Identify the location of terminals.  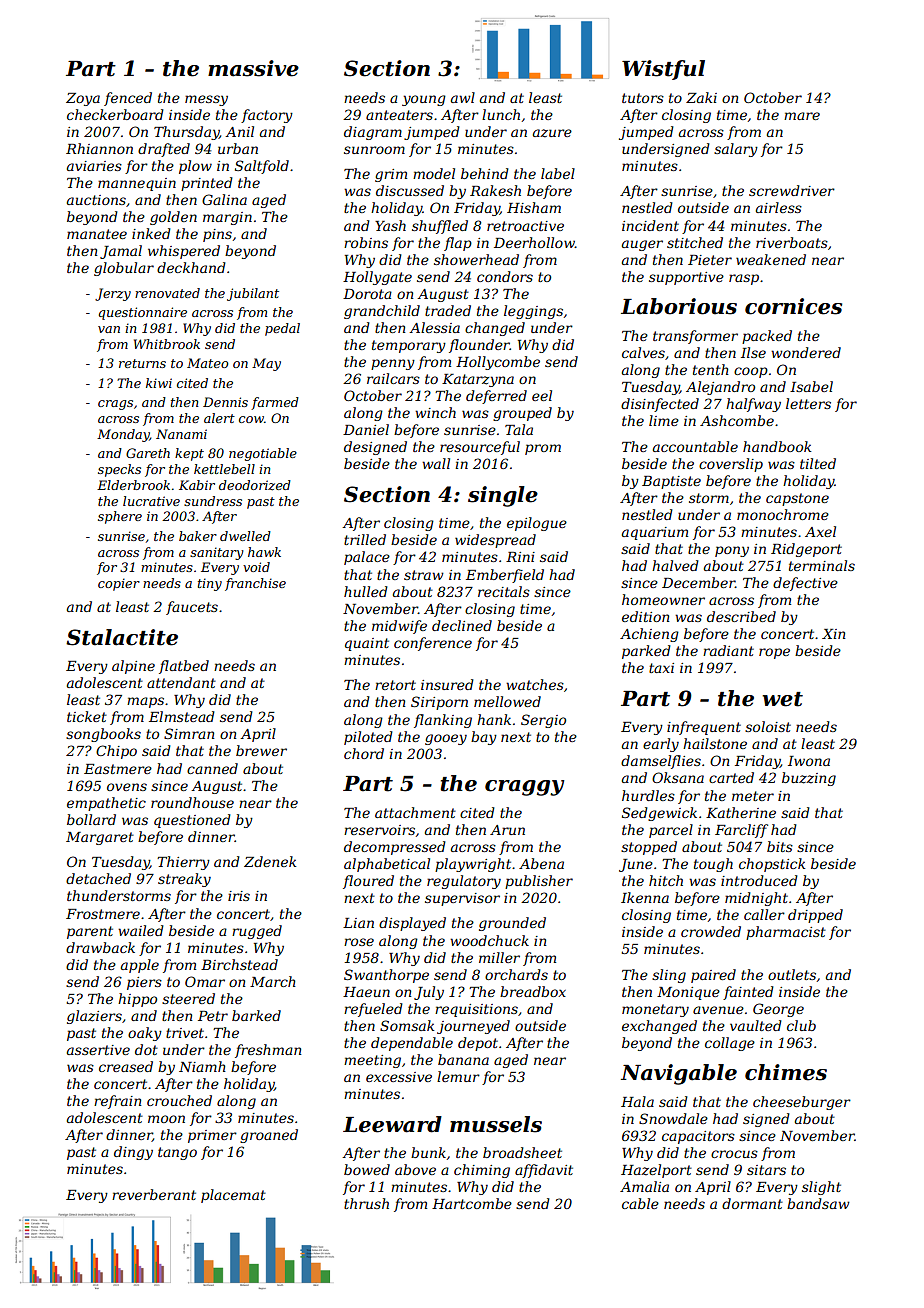
(822, 565).
